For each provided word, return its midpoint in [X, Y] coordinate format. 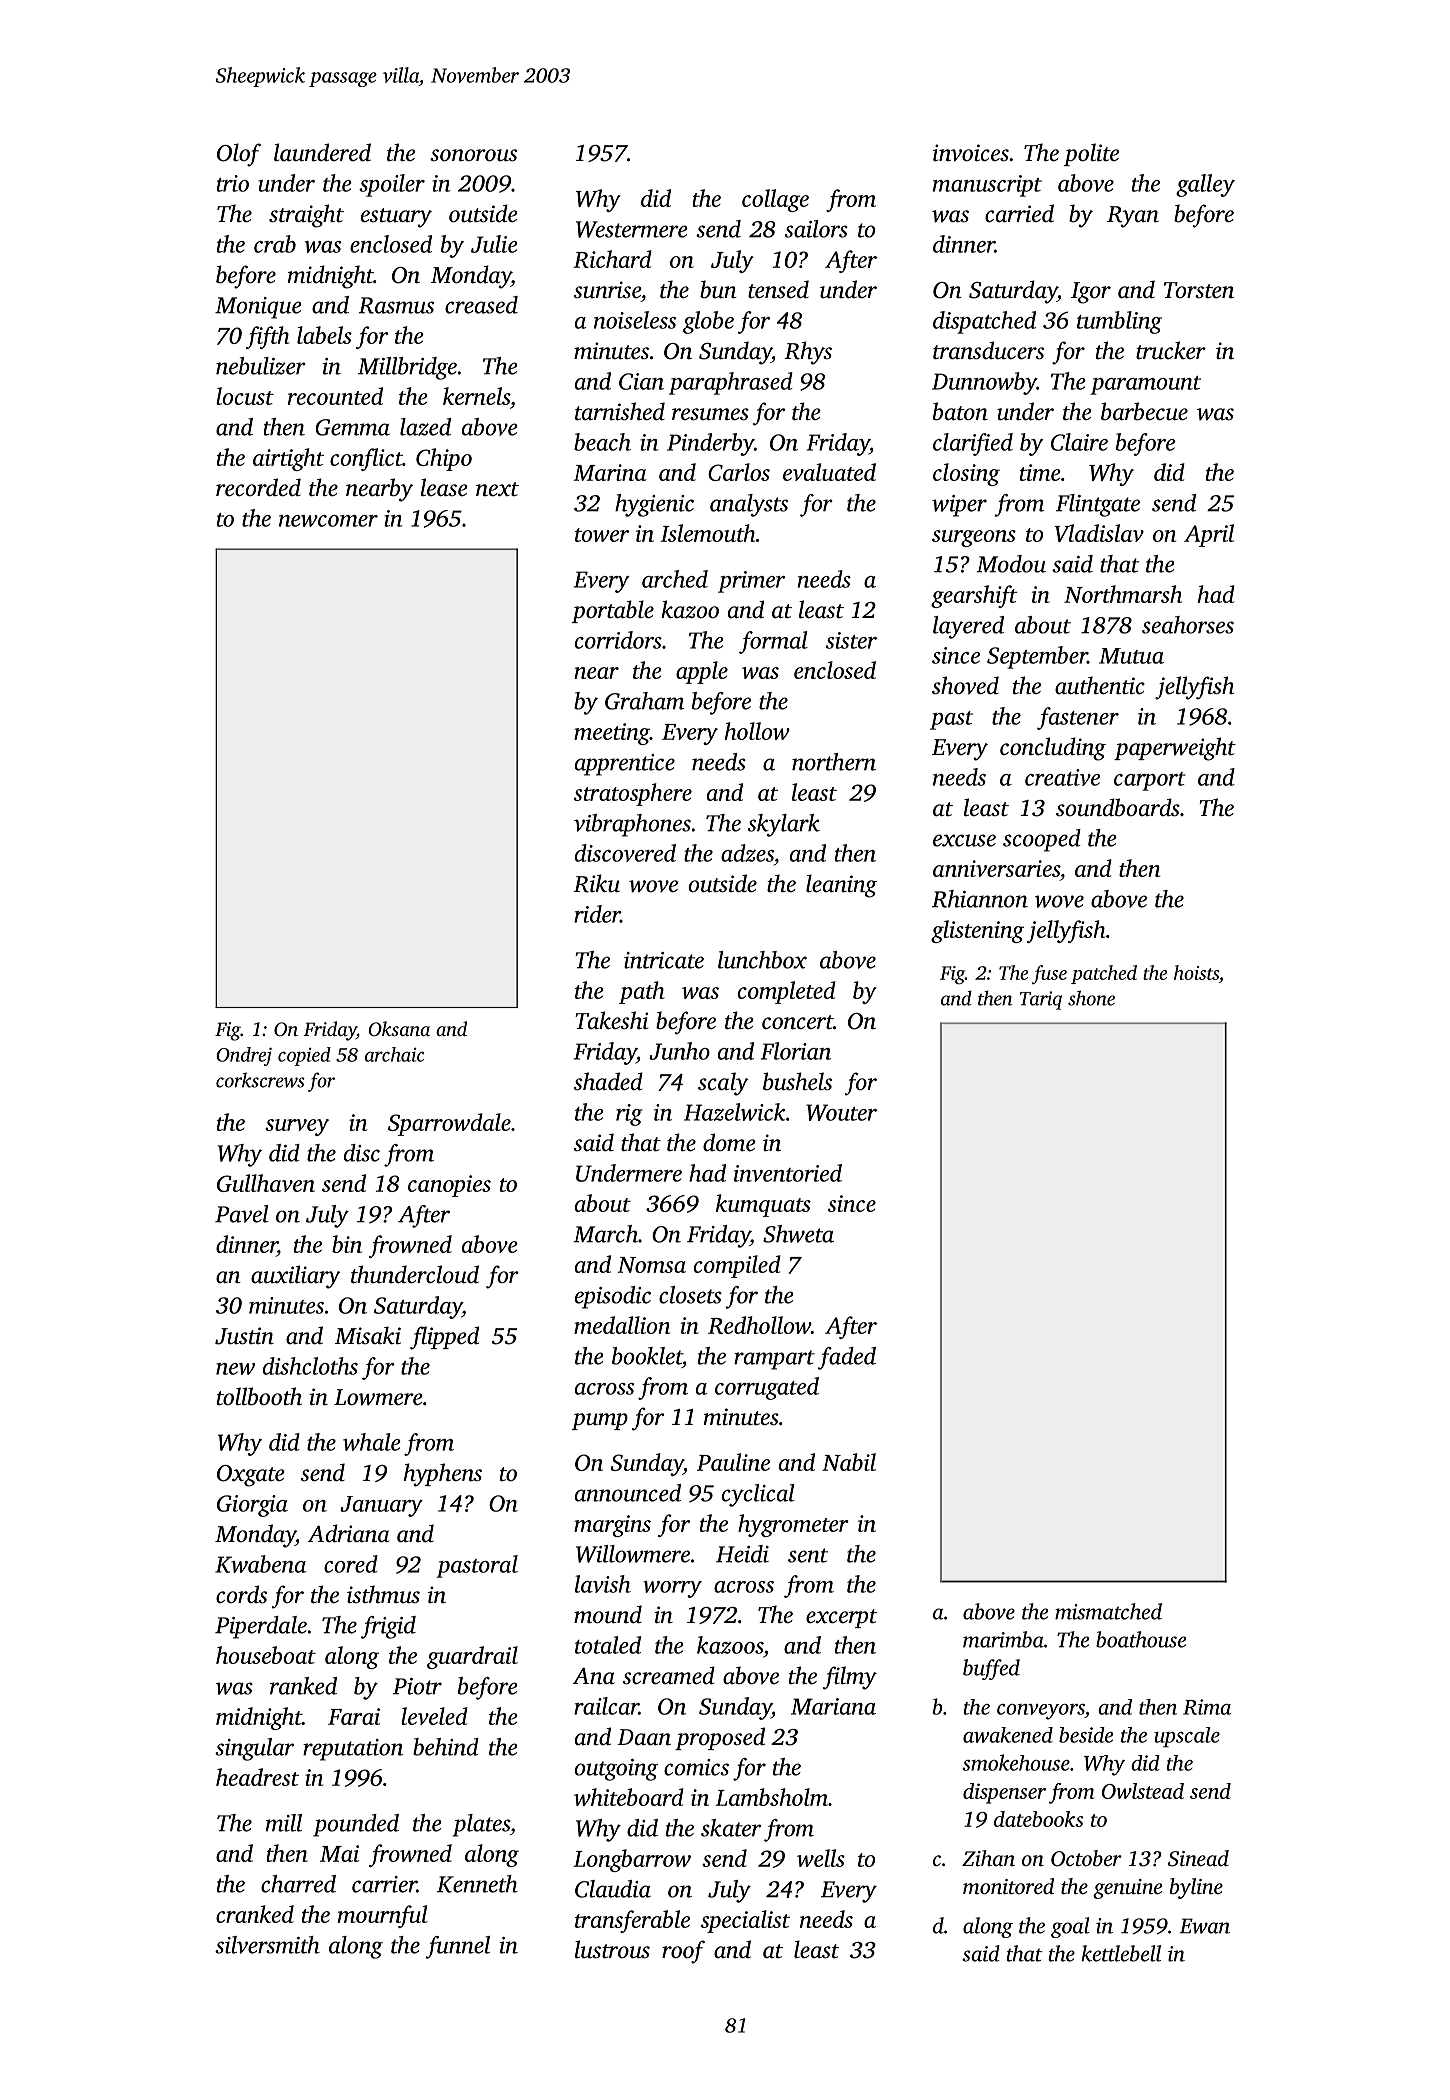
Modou [1011, 564]
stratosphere [633, 794]
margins [612, 1526]
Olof [239, 155]
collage [775, 200]
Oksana [399, 1029]
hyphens [443, 1475]
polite [1091, 154]
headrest [257, 1777]
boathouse [1141, 1639]
